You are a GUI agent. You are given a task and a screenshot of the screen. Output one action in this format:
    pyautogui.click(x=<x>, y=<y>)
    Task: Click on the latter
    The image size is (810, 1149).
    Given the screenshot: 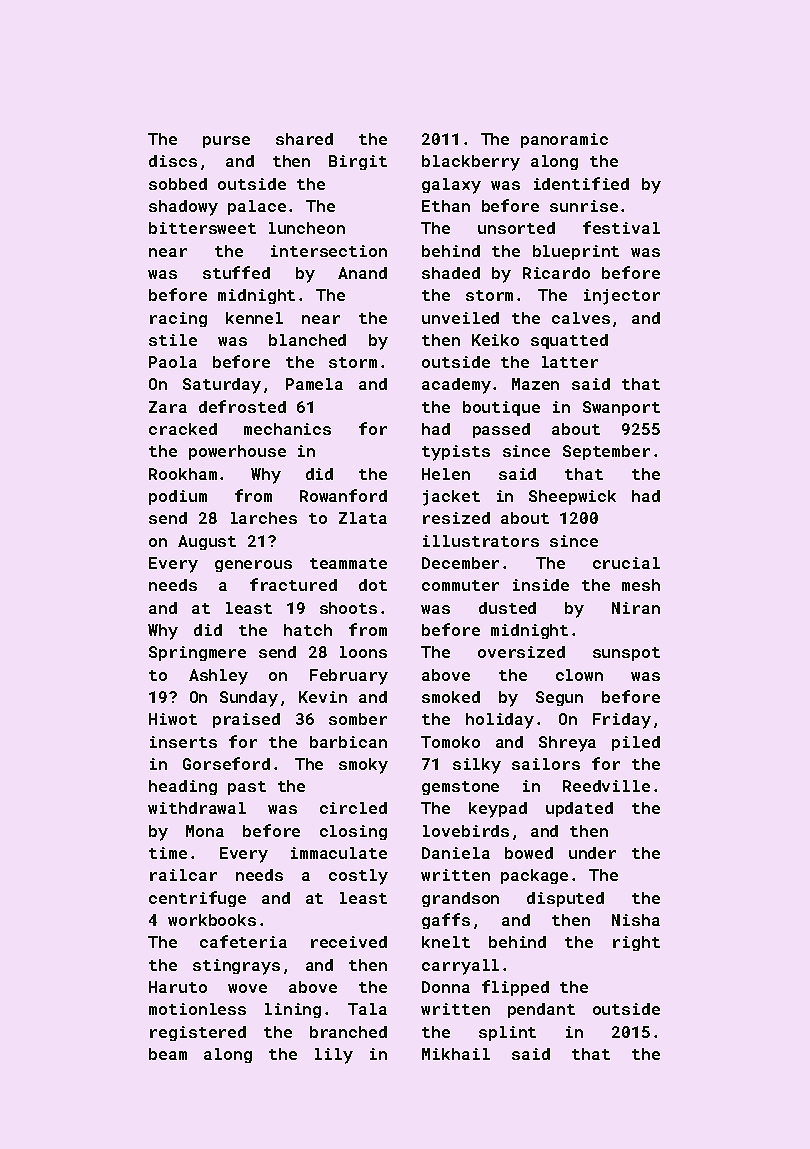 What is the action you would take?
    pyautogui.click(x=570, y=362)
